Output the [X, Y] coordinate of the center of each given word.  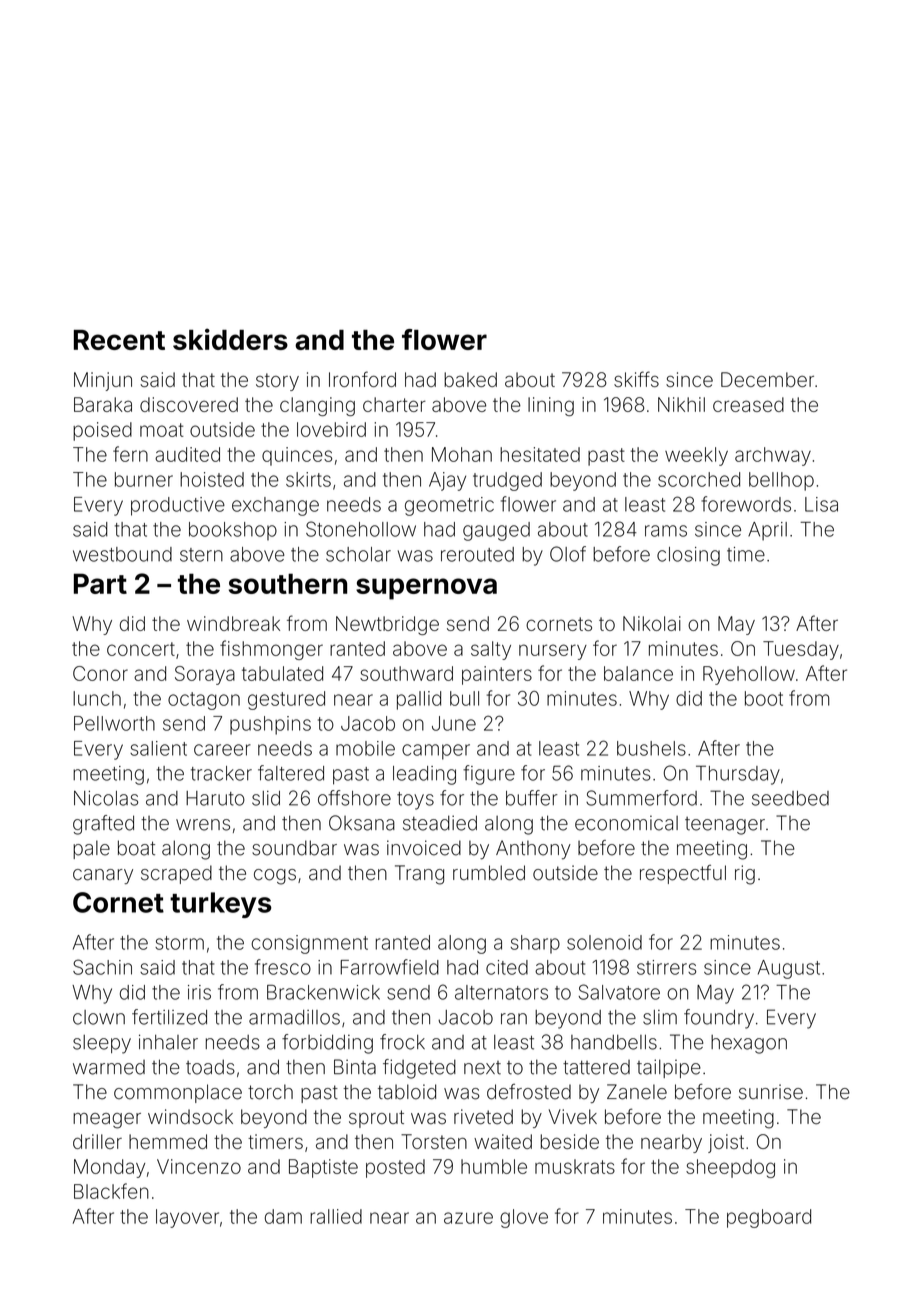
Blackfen [111, 1191]
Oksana [362, 823]
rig [745, 875]
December [767, 379]
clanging [317, 406]
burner [144, 479]
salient [158, 748]
